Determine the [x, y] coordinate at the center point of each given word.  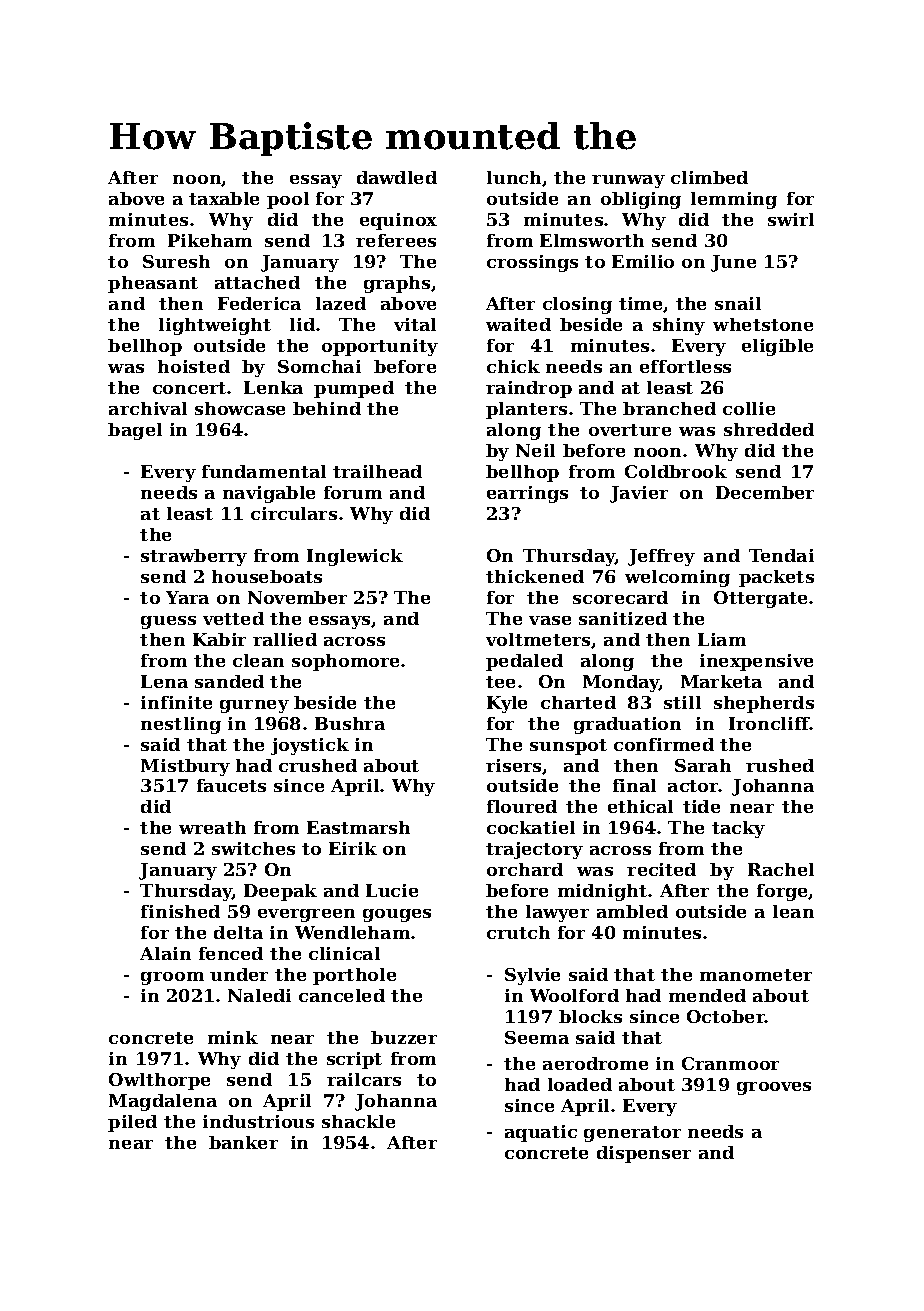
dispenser [644, 1154]
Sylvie [532, 976]
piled [132, 1123]
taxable [224, 198]
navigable [269, 494]
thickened [535, 576]
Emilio [643, 261]
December [765, 492]
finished [180, 911]
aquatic [541, 1133]
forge [783, 892]
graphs [397, 284]
